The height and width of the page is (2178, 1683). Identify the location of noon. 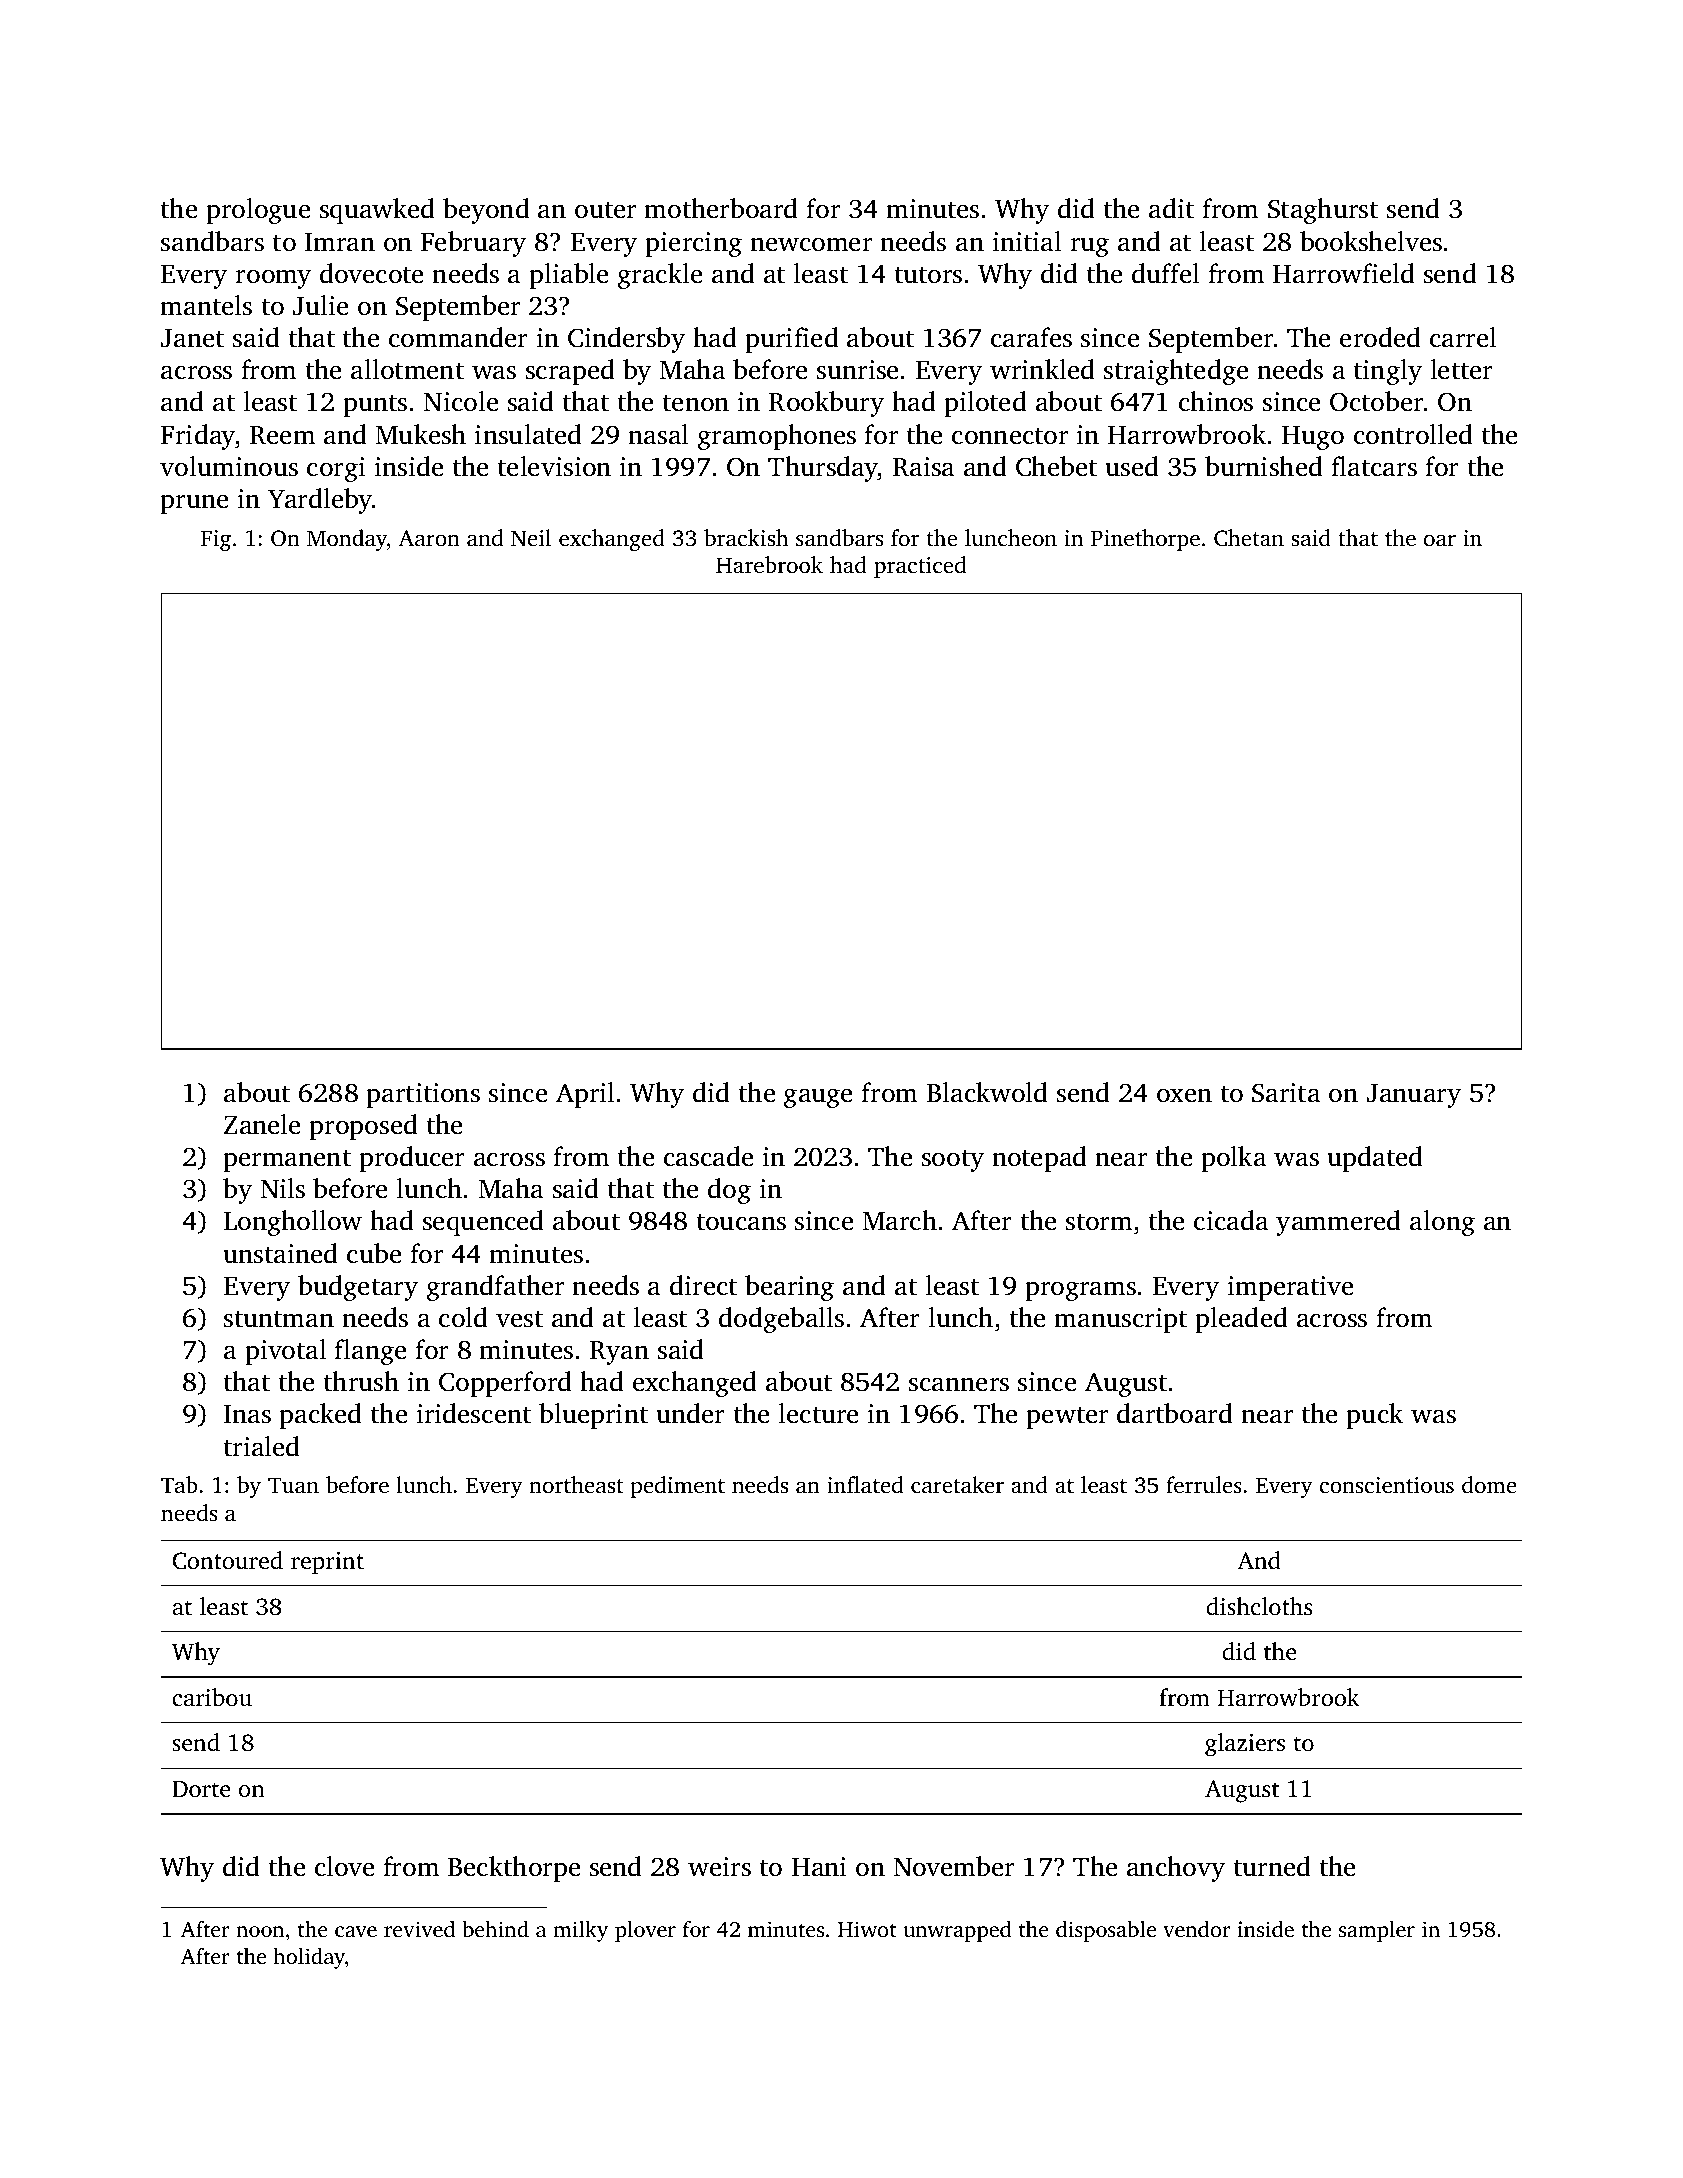
(260, 1931).
